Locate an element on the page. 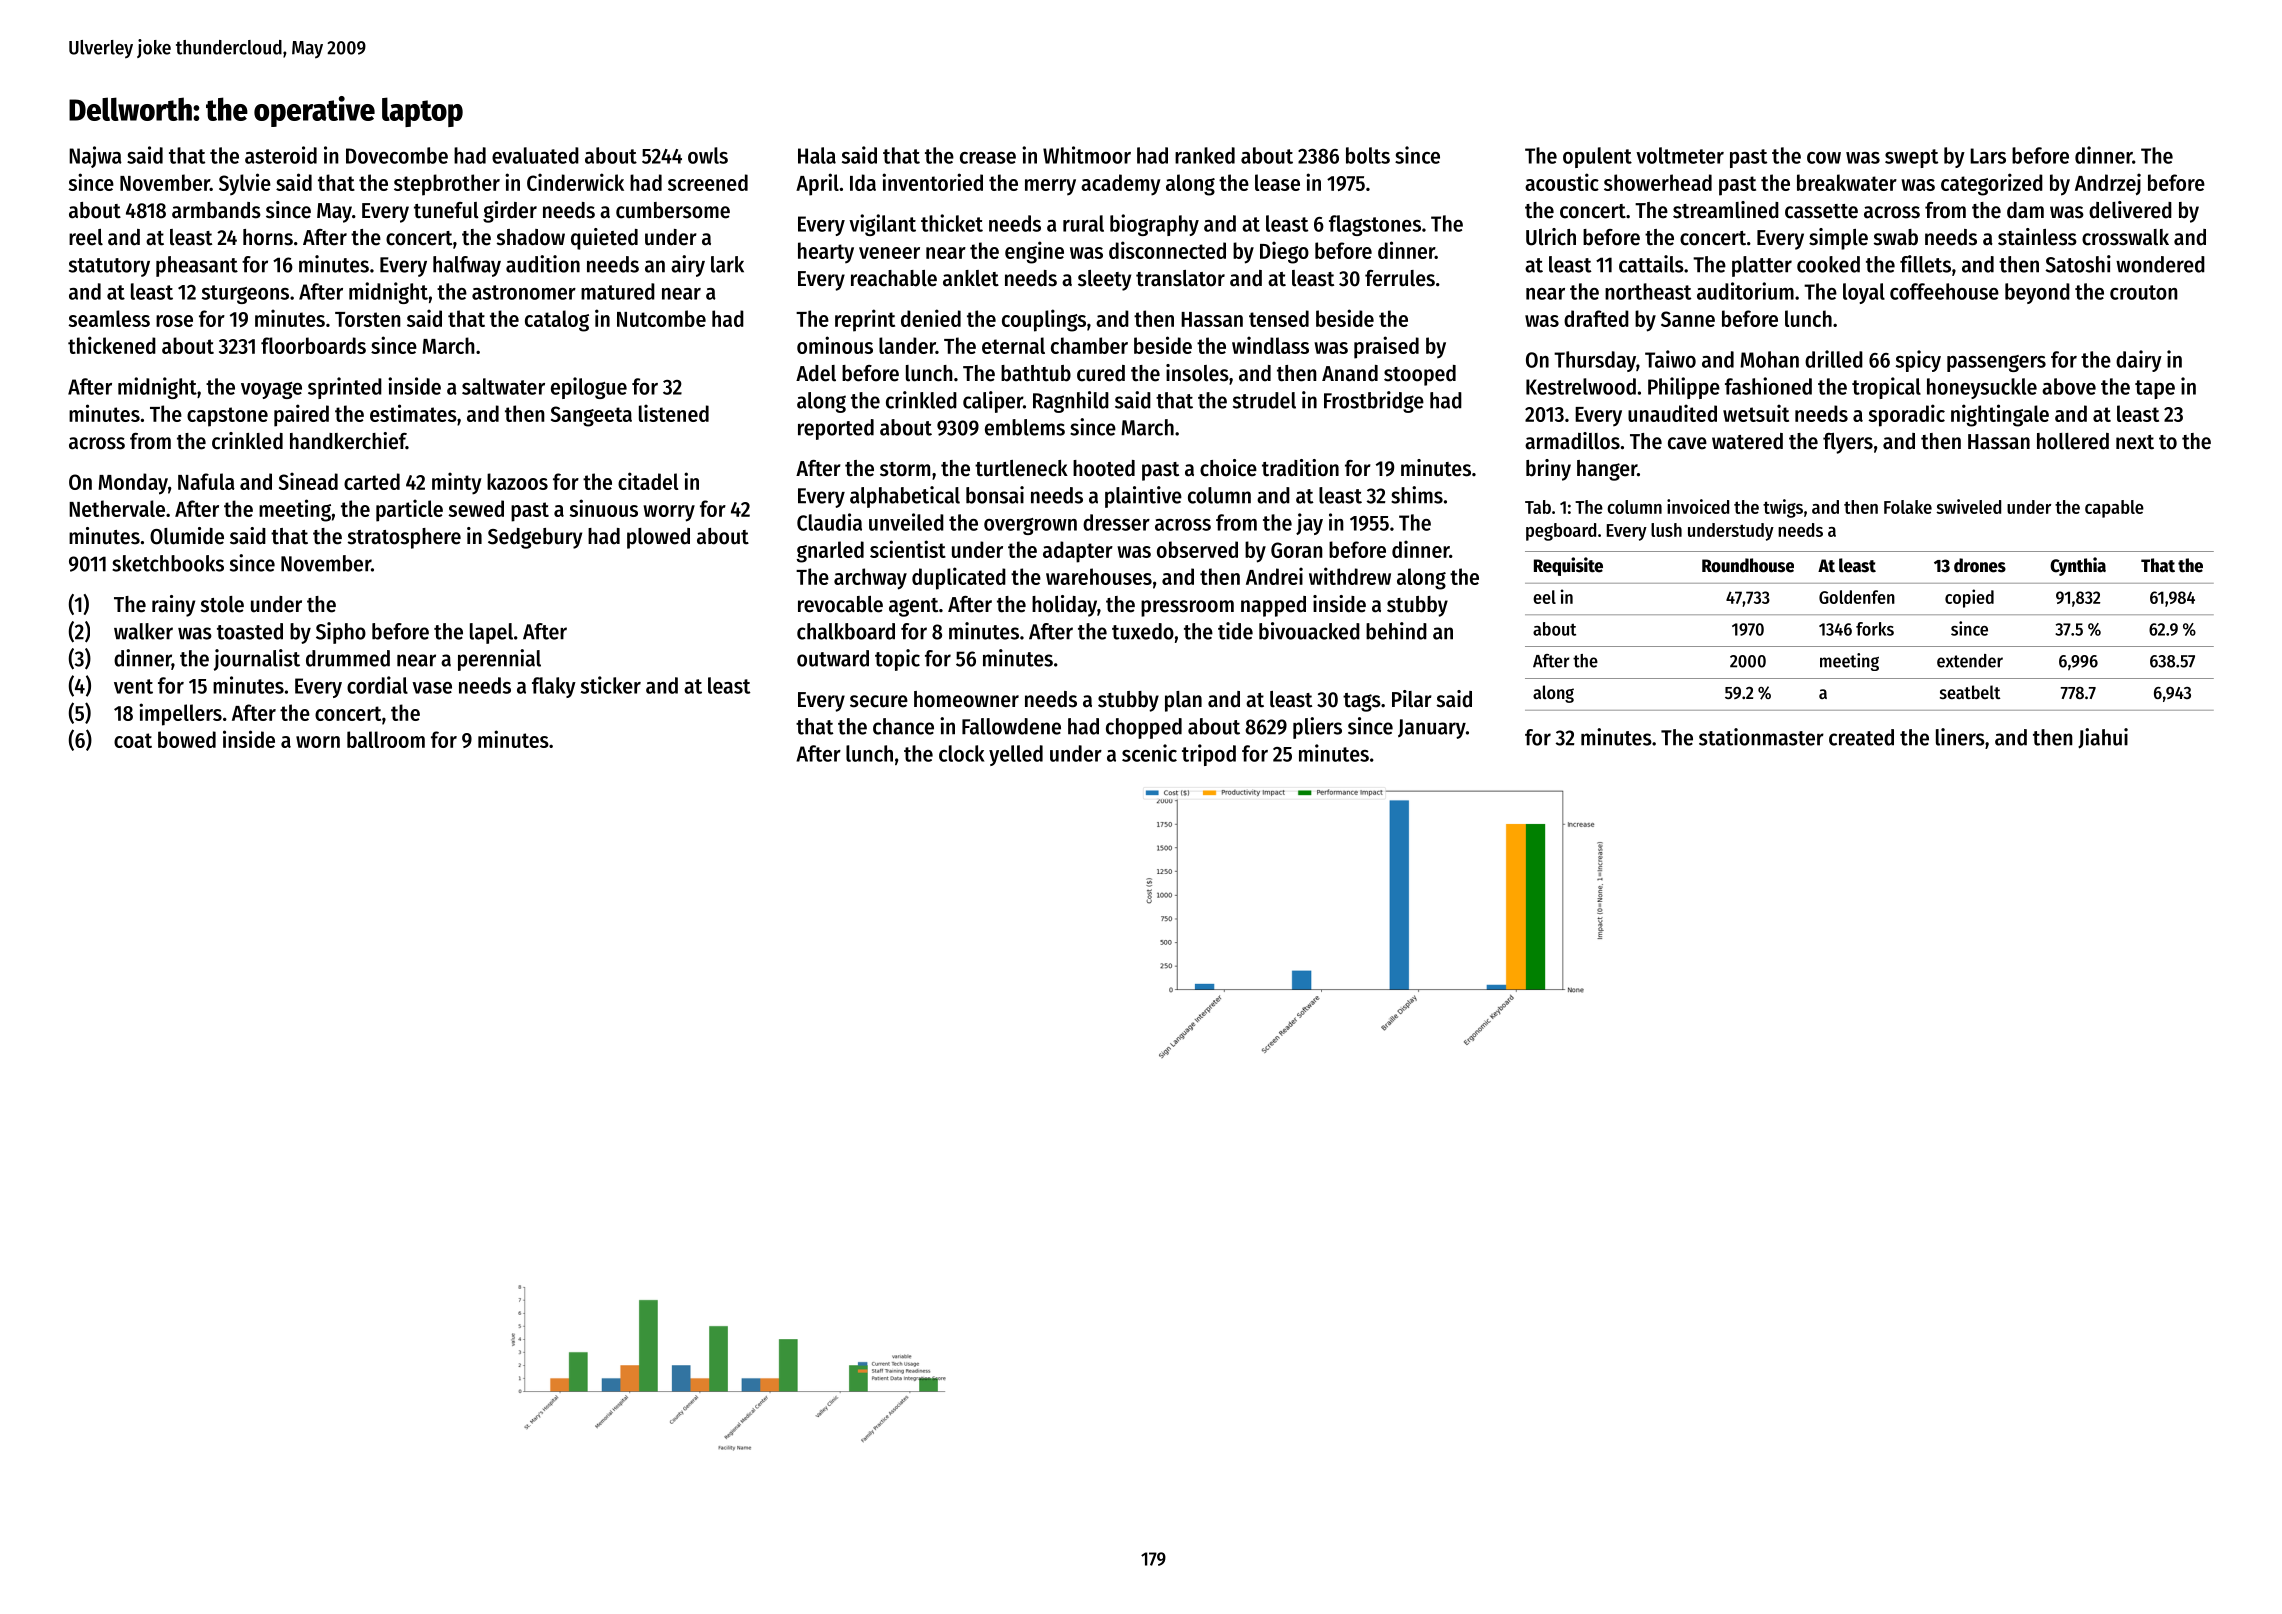 Image resolution: width=2282 pixels, height=1614 pixels. stooped is located at coordinates (1420, 375).
